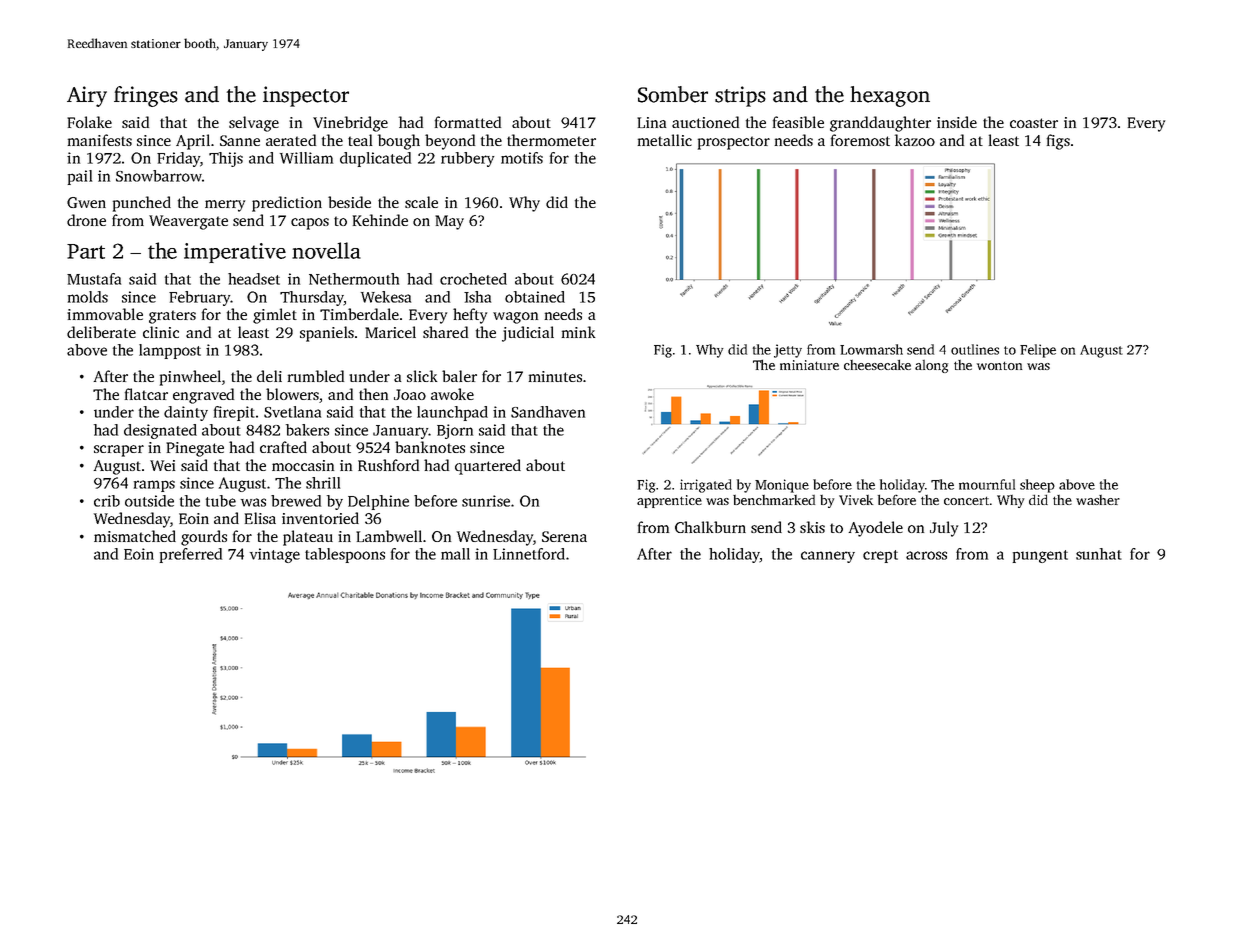 The image size is (1233, 952). I want to click on cannery, so click(828, 557).
